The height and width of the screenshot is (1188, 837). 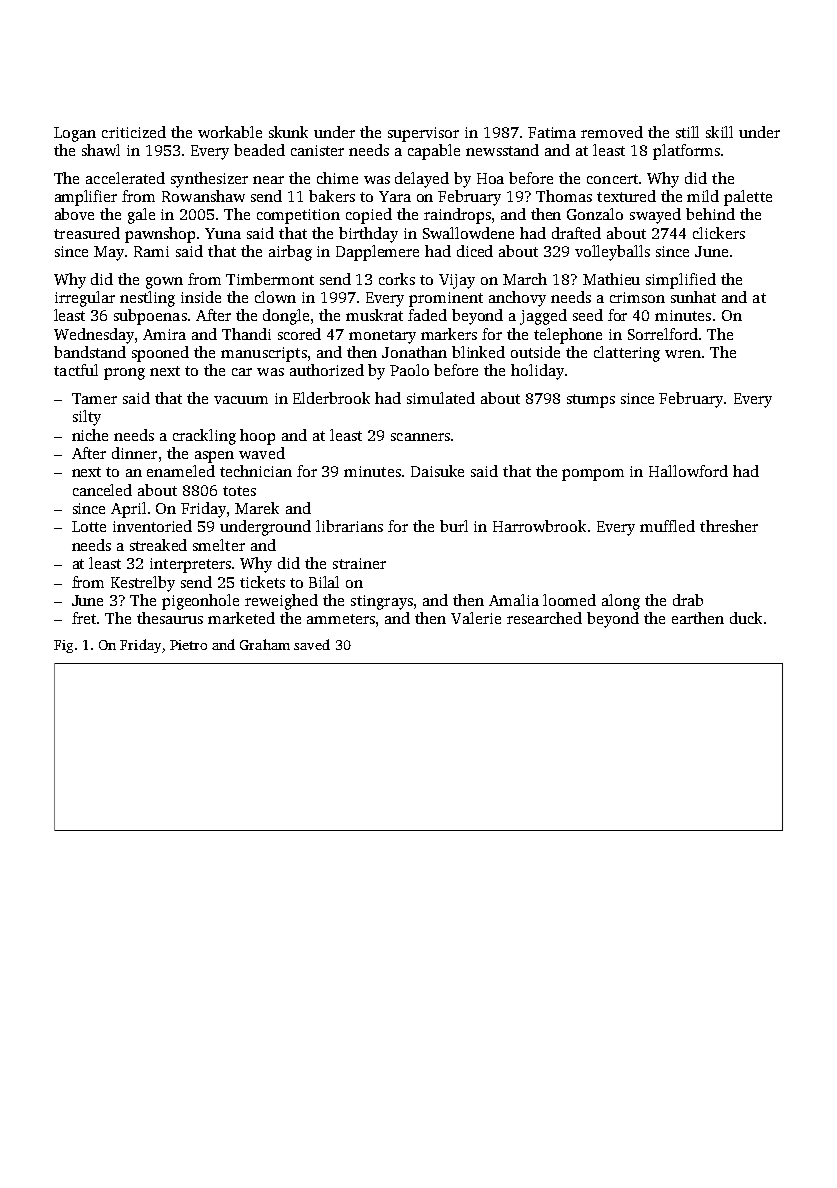 I want to click on palette, so click(x=748, y=198).
